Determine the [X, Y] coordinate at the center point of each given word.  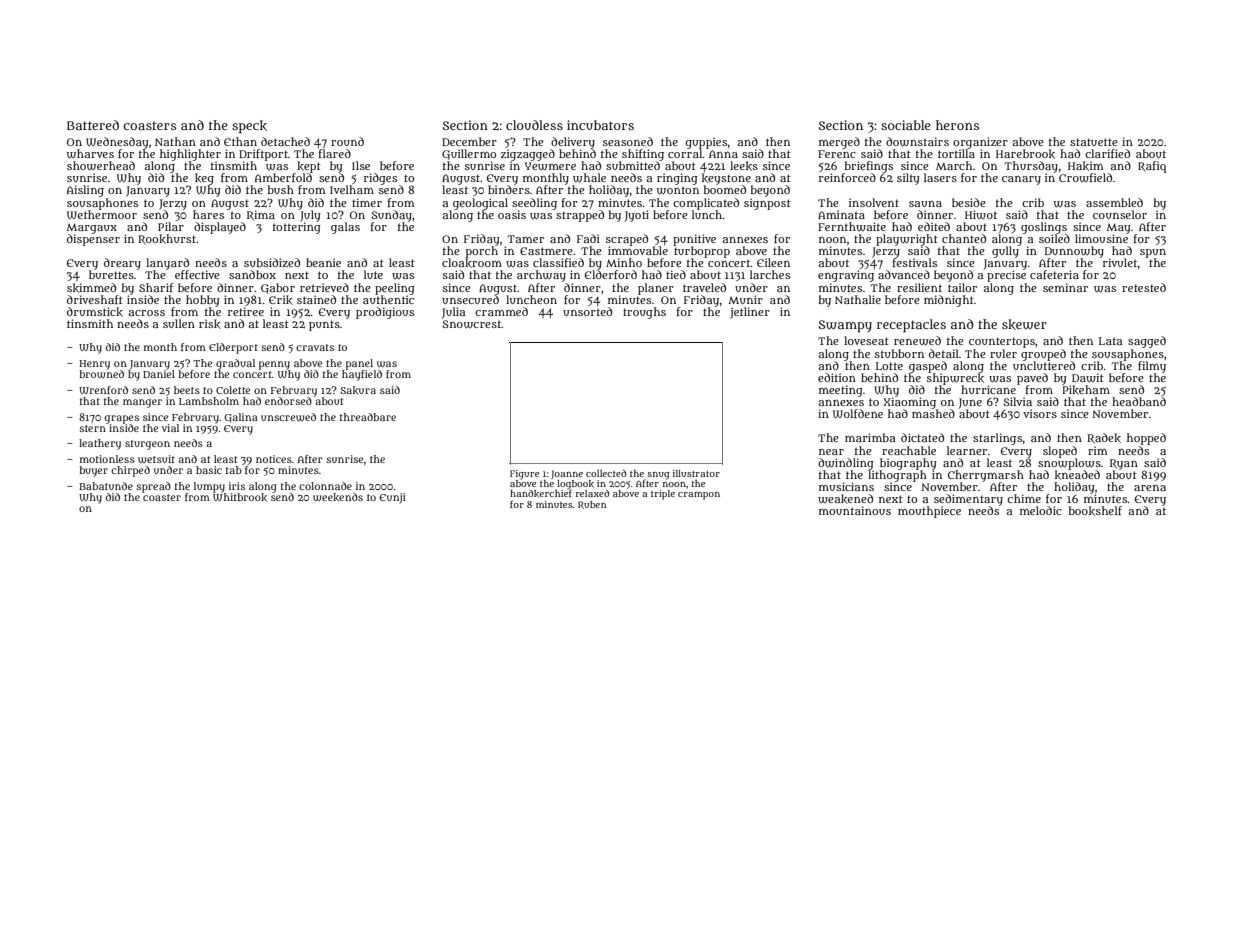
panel [359, 364]
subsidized [272, 262]
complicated [706, 204]
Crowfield [1085, 177]
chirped [130, 471]
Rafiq [1152, 167]
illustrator [696, 473]
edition [837, 377]
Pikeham [1086, 390]
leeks [744, 166]
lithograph [897, 476]
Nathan [175, 141]
